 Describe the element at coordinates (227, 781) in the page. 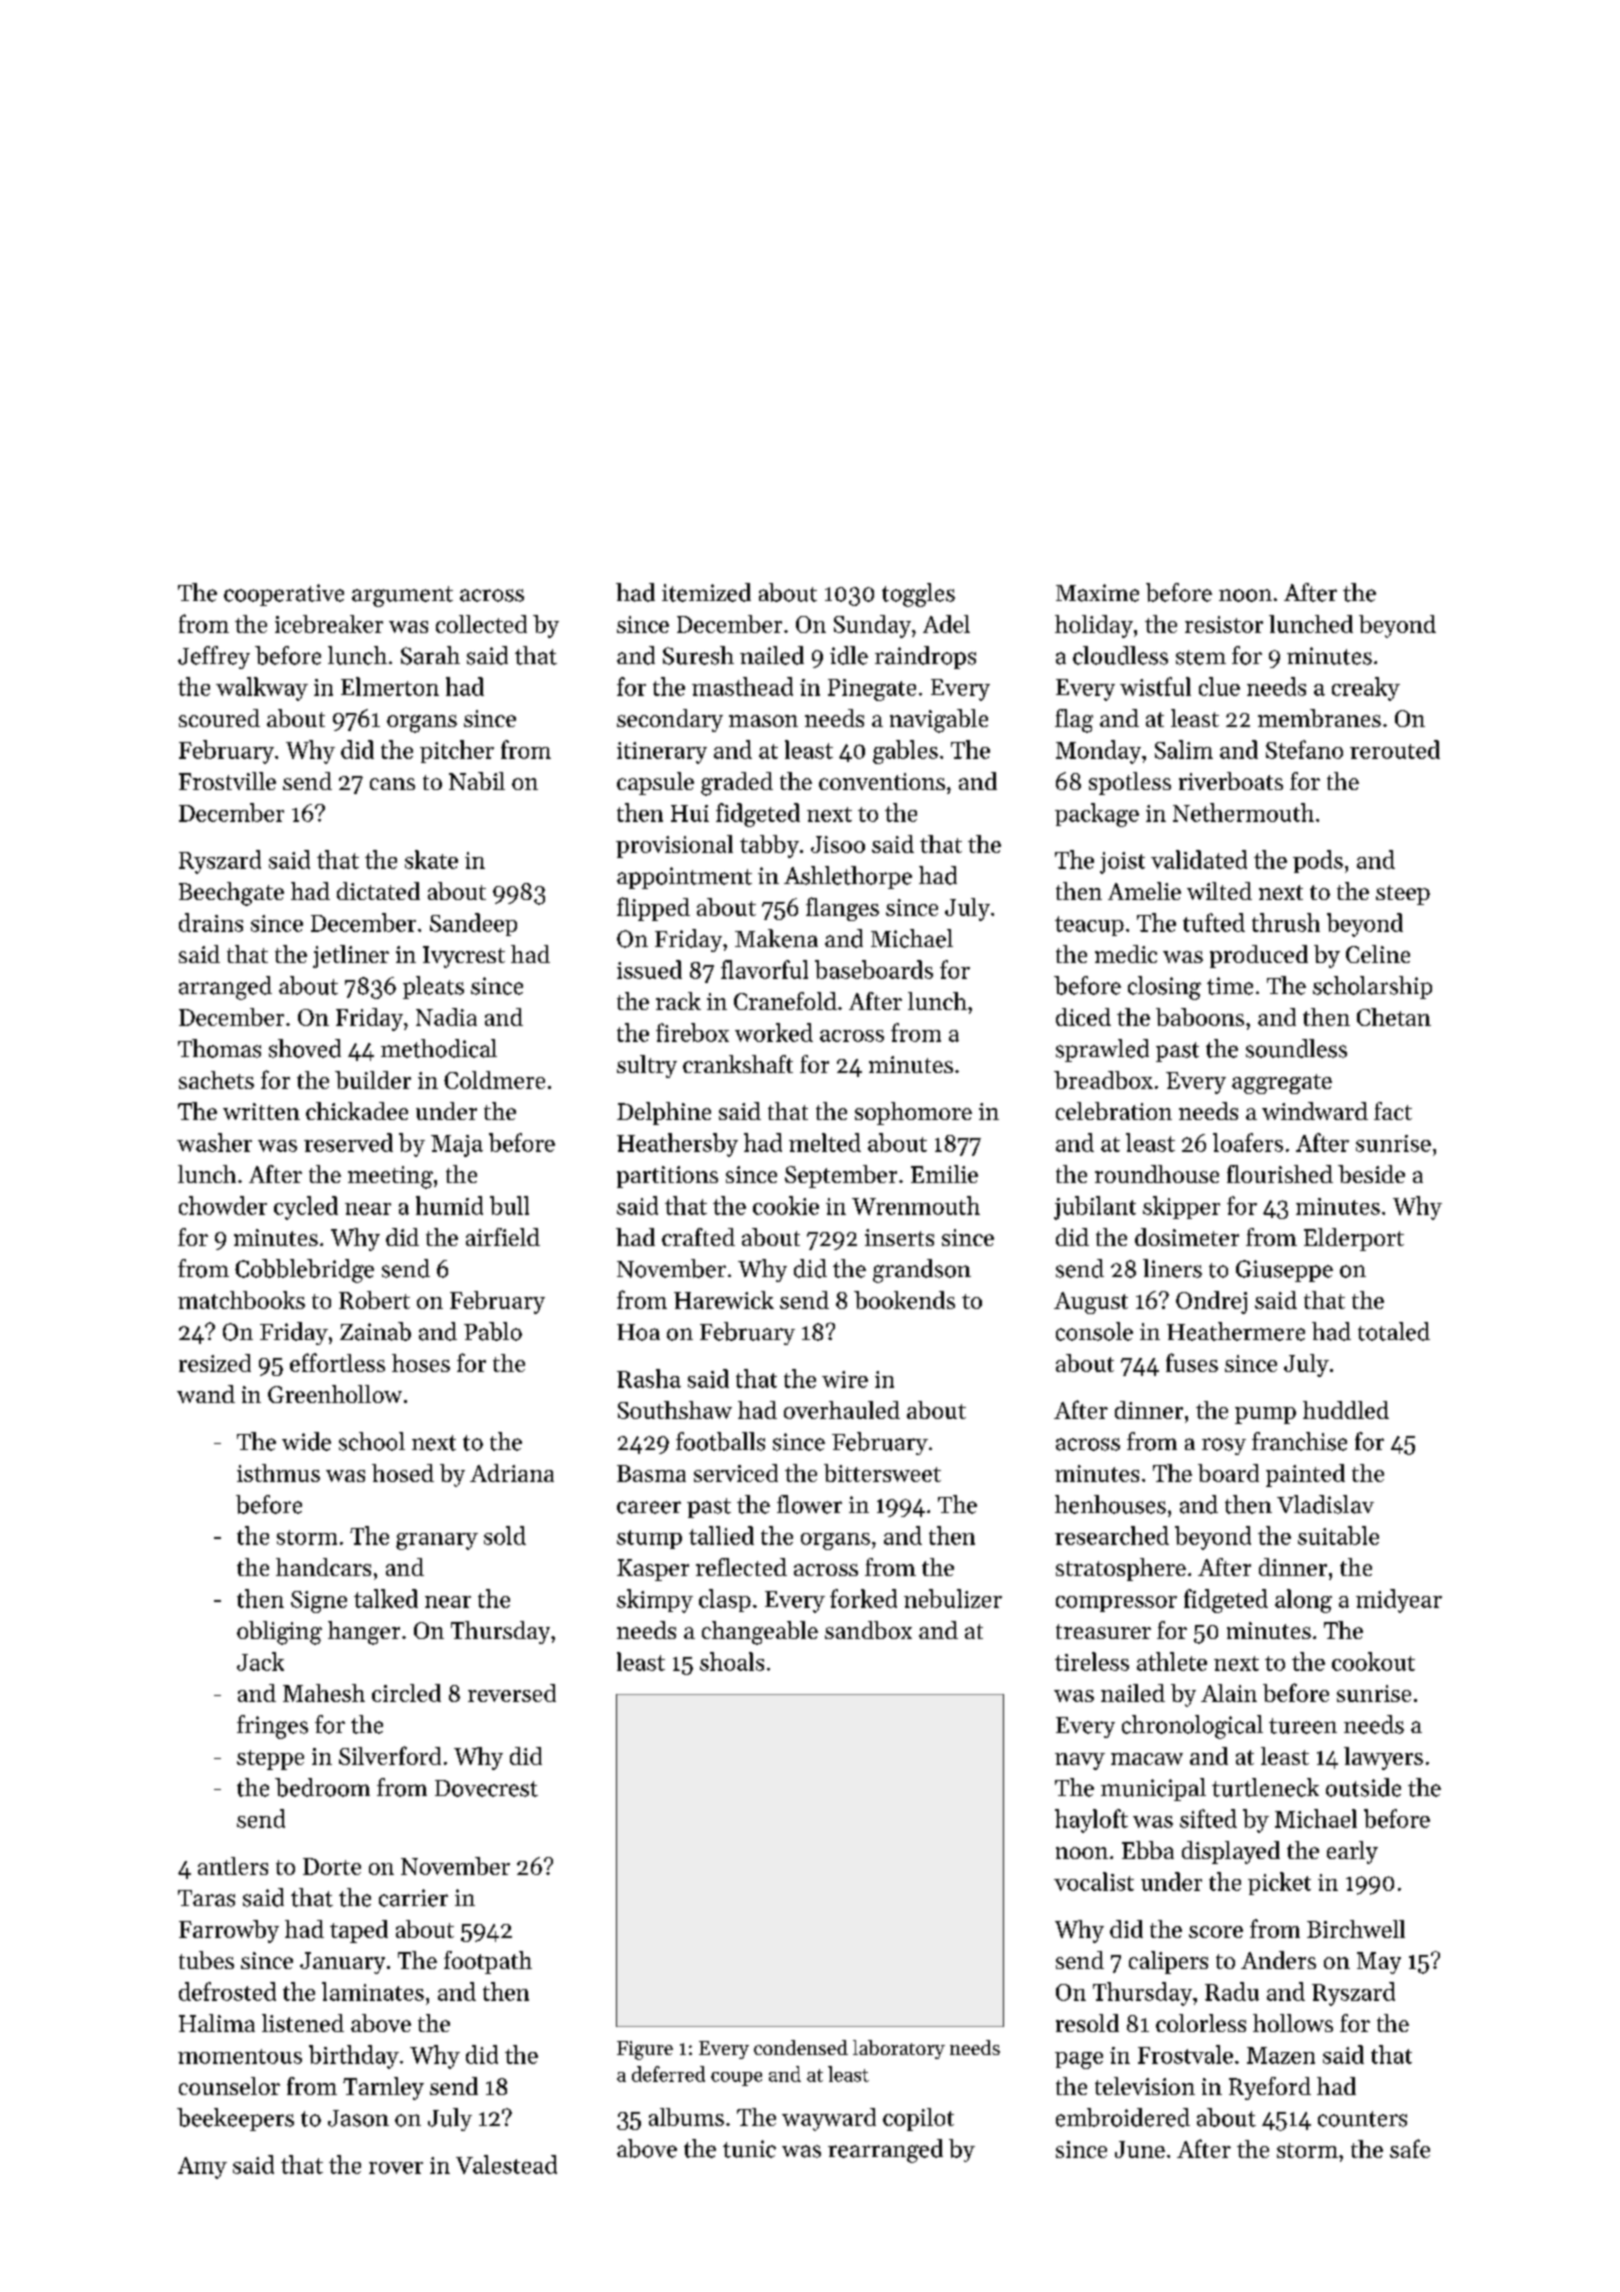

I see `Frostville` at that location.
